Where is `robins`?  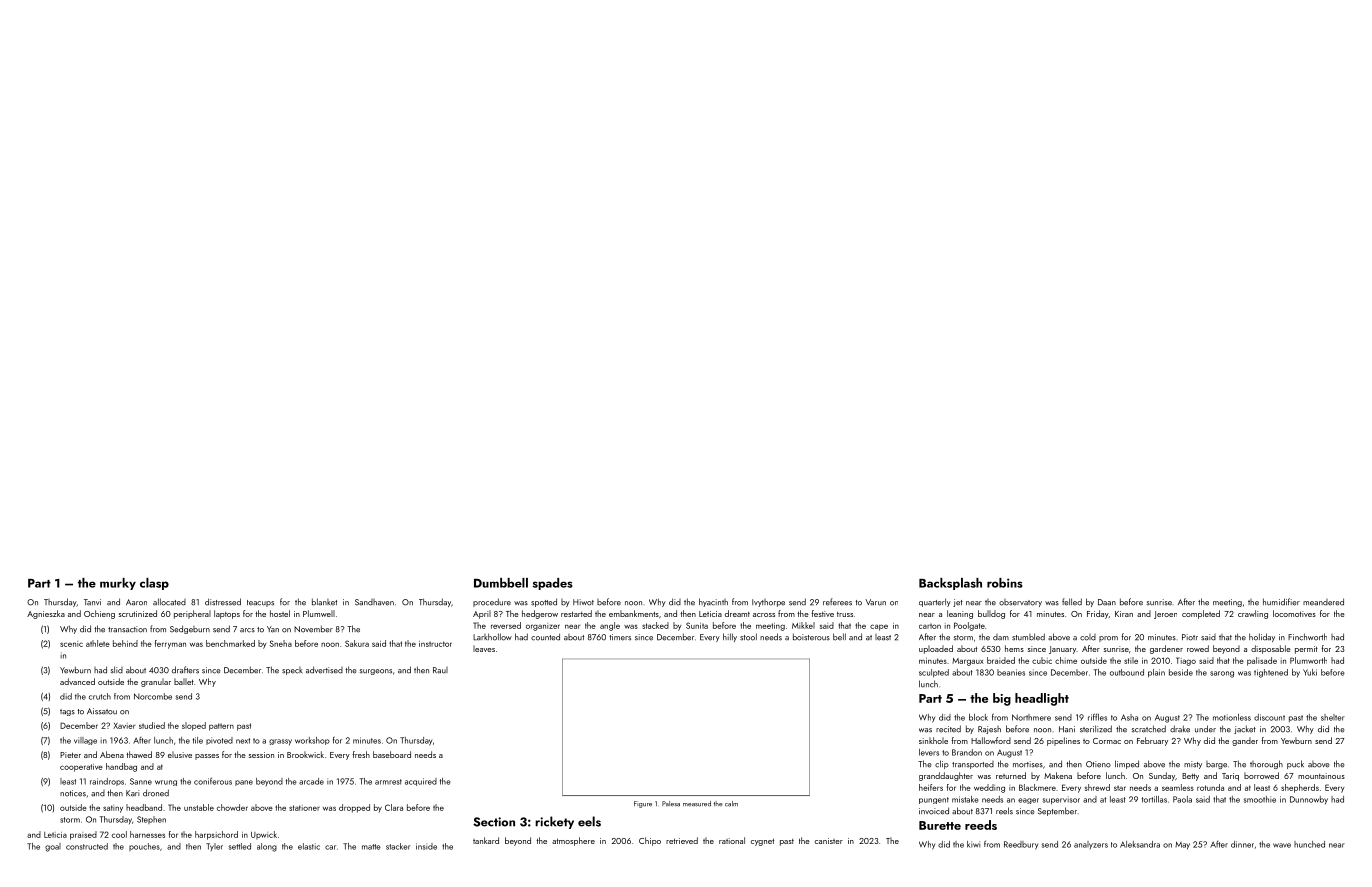 robins is located at coordinates (1005, 583).
